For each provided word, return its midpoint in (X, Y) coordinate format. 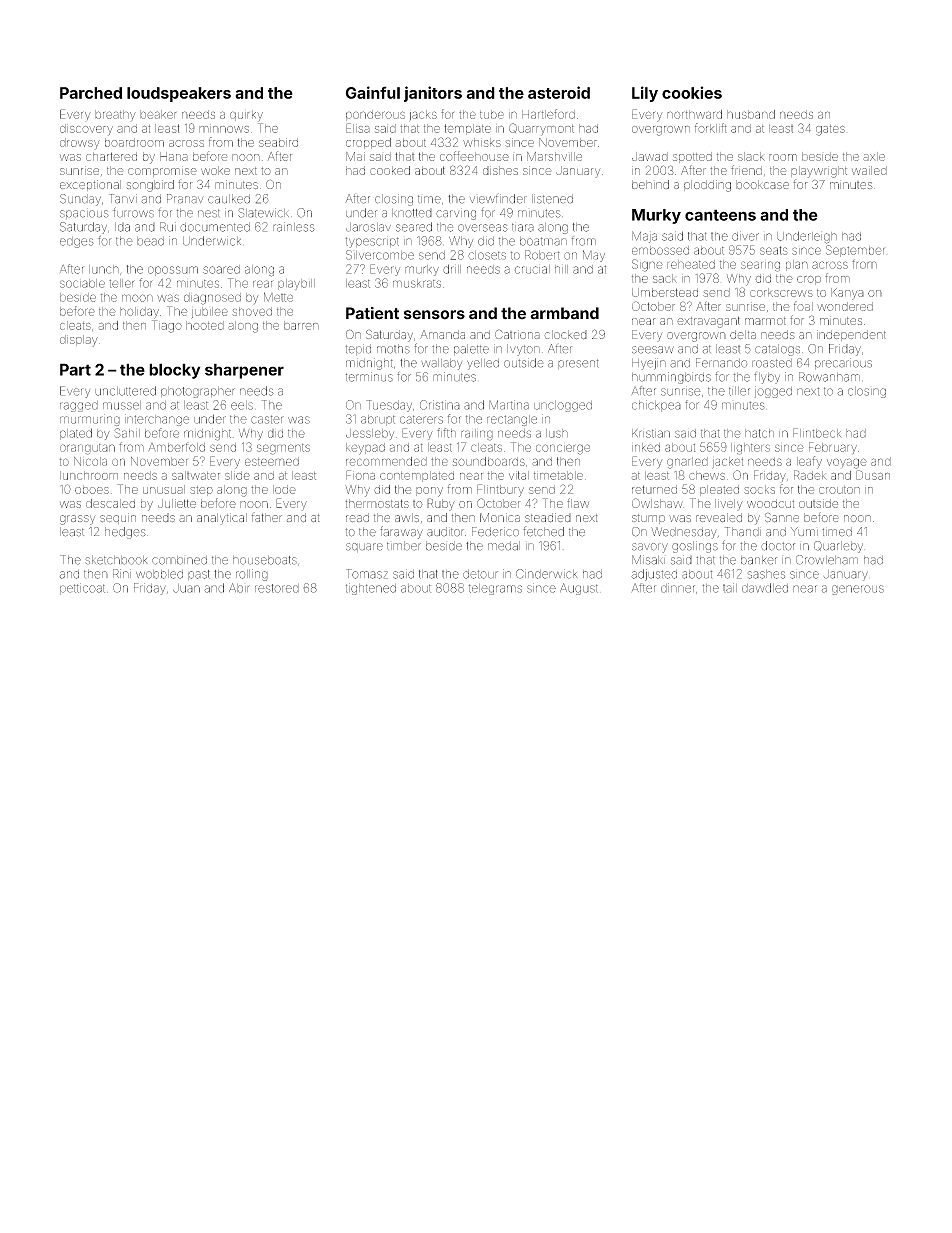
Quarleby (838, 547)
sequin (118, 518)
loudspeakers (179, 94)
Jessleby (370, 434)
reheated (691, 264)
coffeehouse (474, 156)
